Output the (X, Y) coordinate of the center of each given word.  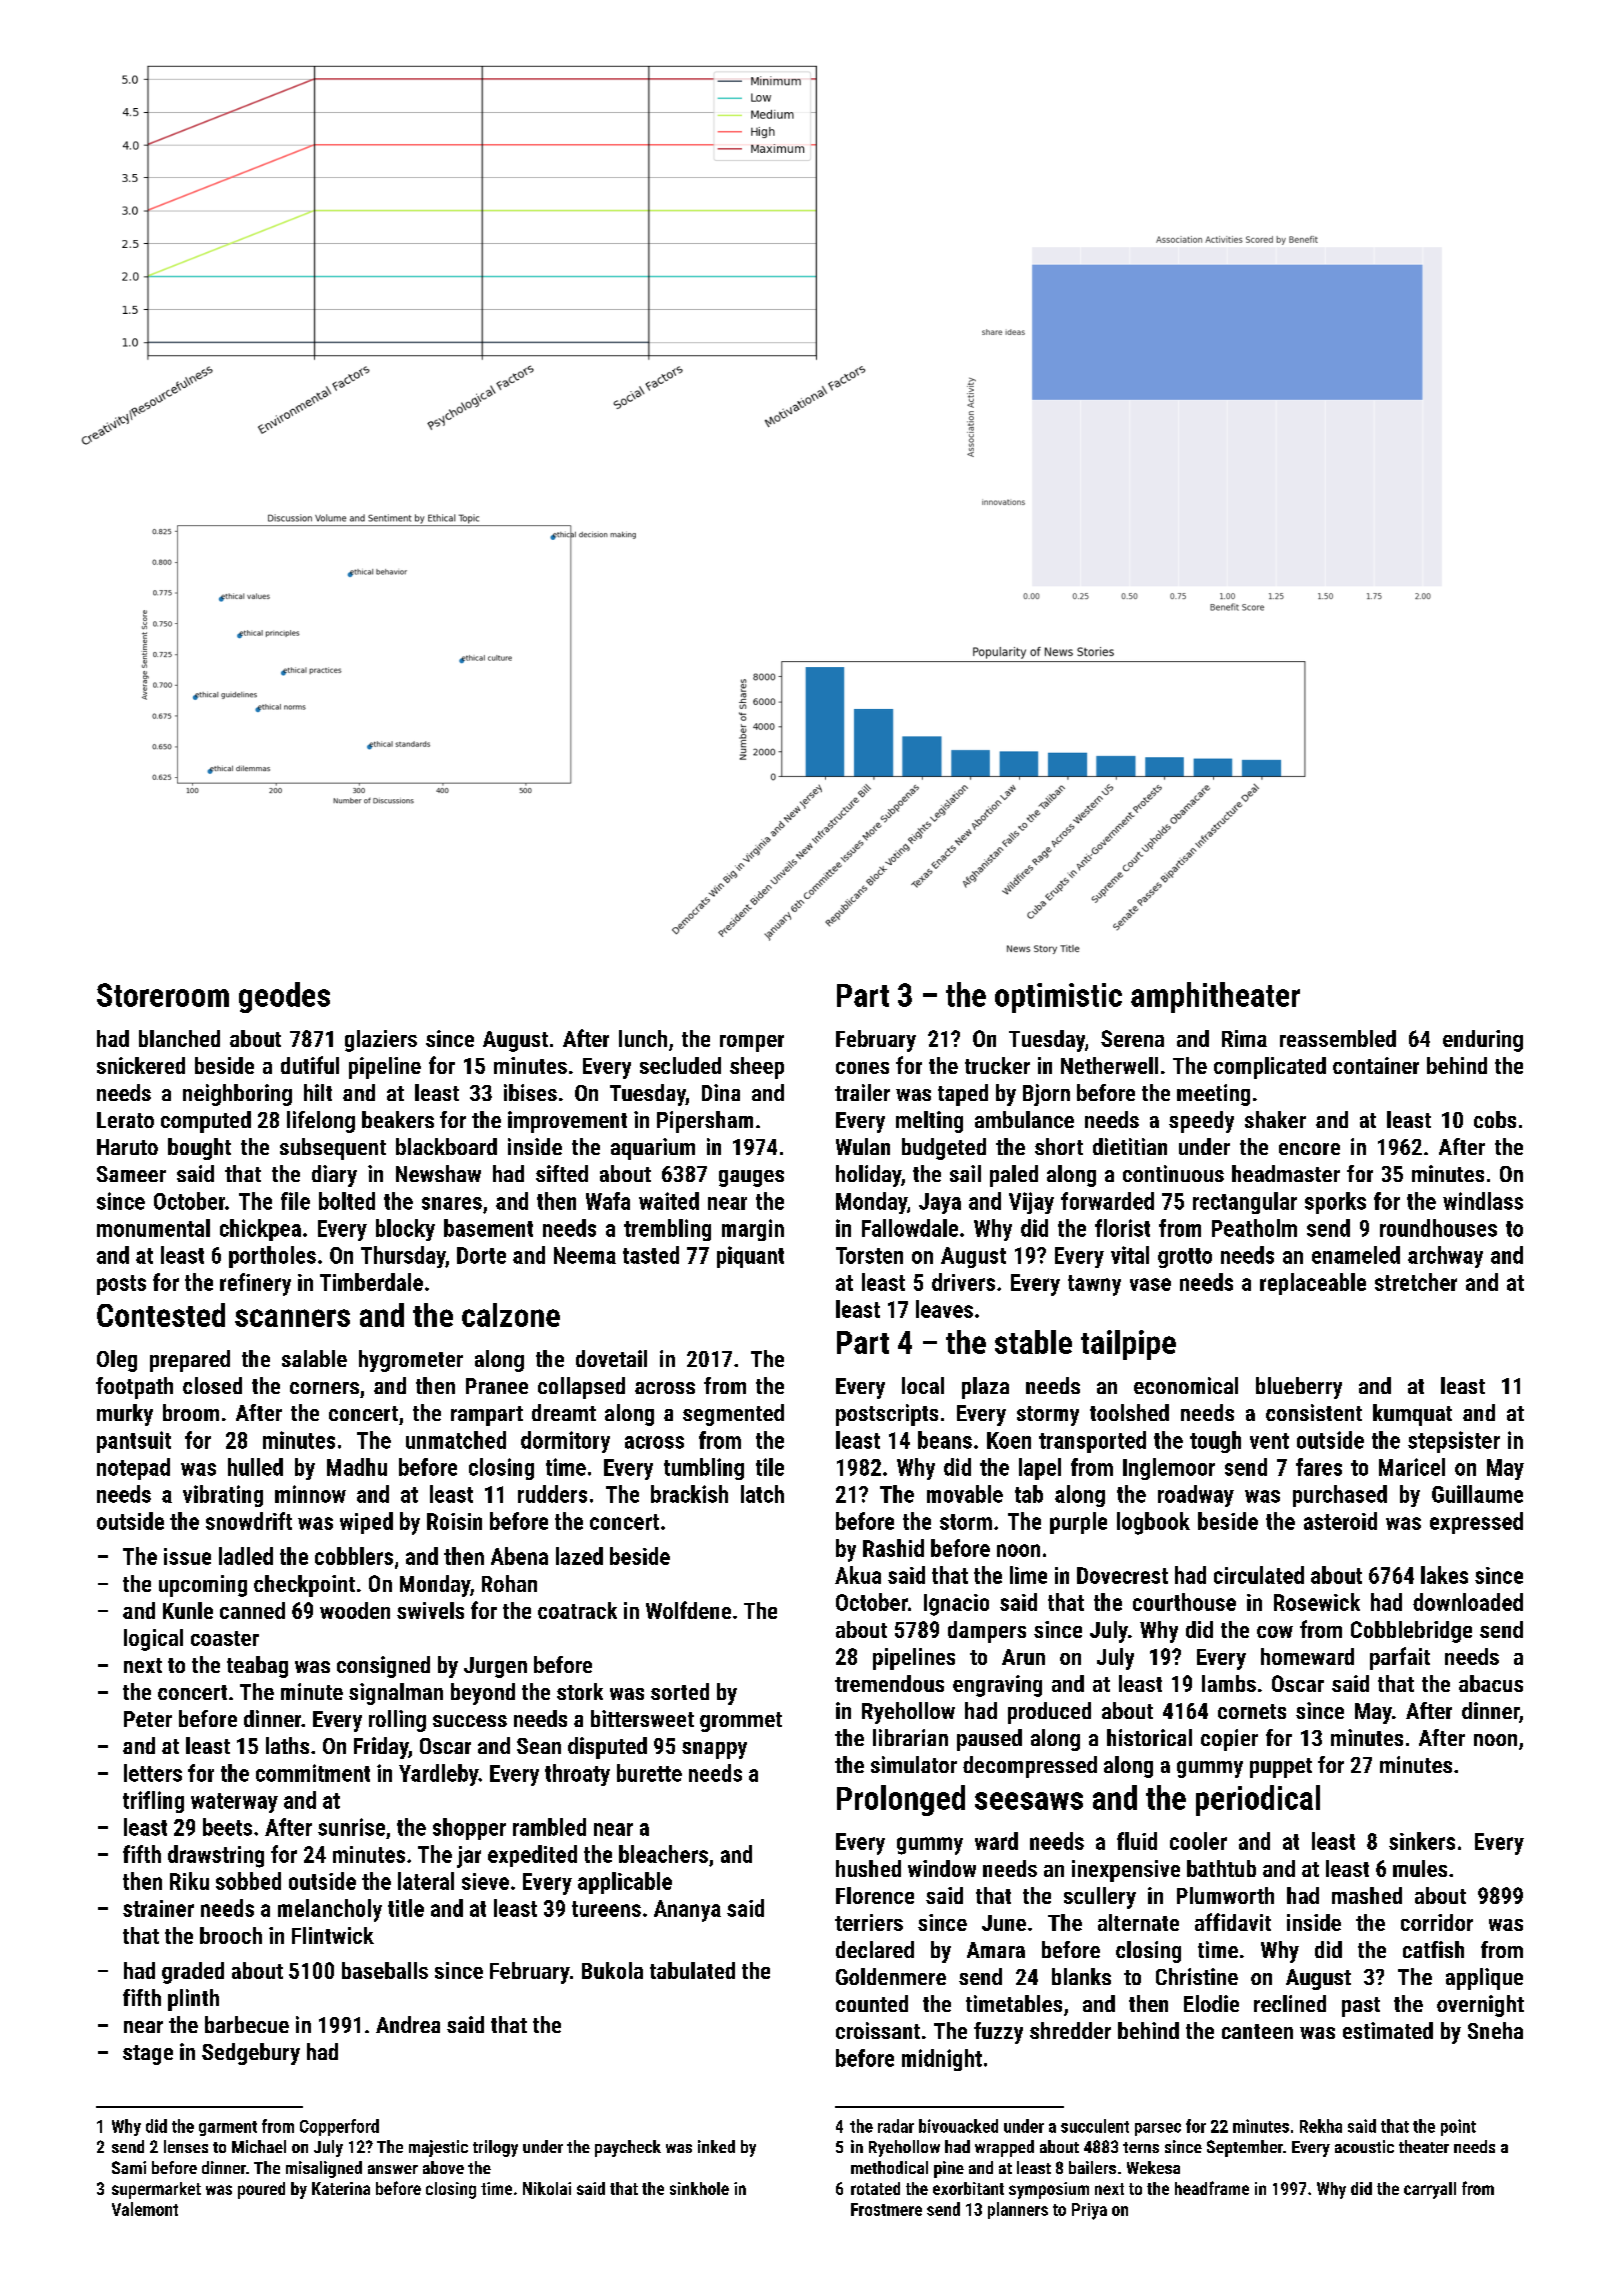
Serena (1132, 1038)
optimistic (1058, 998)
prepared (190, 1361)
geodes (284, 997)
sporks (1335, 1203)
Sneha (1495, 2030)
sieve (485, 1881)
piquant (750, 1257)
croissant (878, 2030)
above (443, 2167)
